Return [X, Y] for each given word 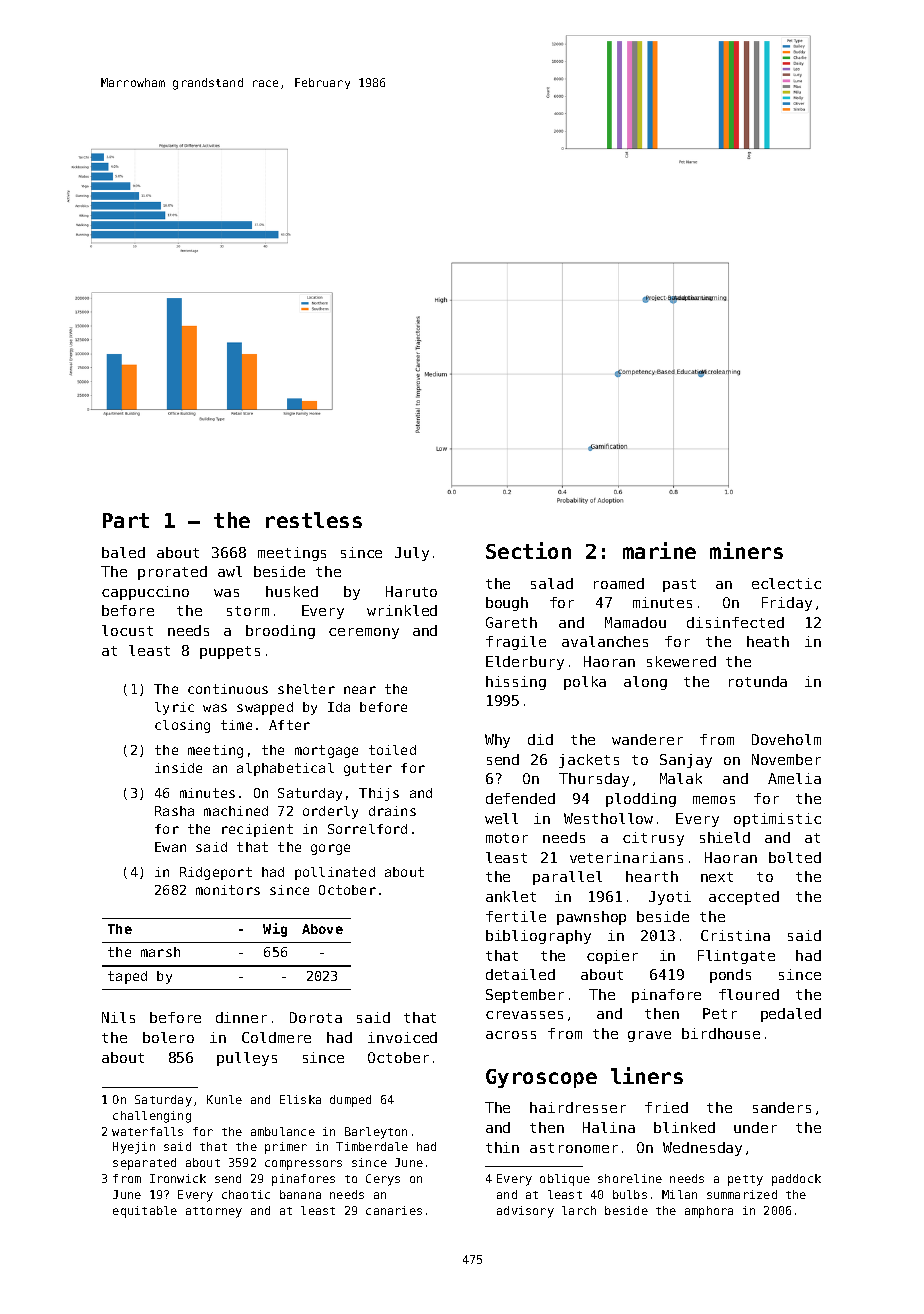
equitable [145, 1212]
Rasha [174, 811]
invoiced [402, 1037]
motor [507, 838]
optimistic [777, 820]
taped [127, 977]
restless [314, 520]
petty [745, 1180]
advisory [525, 1212]
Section [528, 550]
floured [749, 994]
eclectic [786, 583]
